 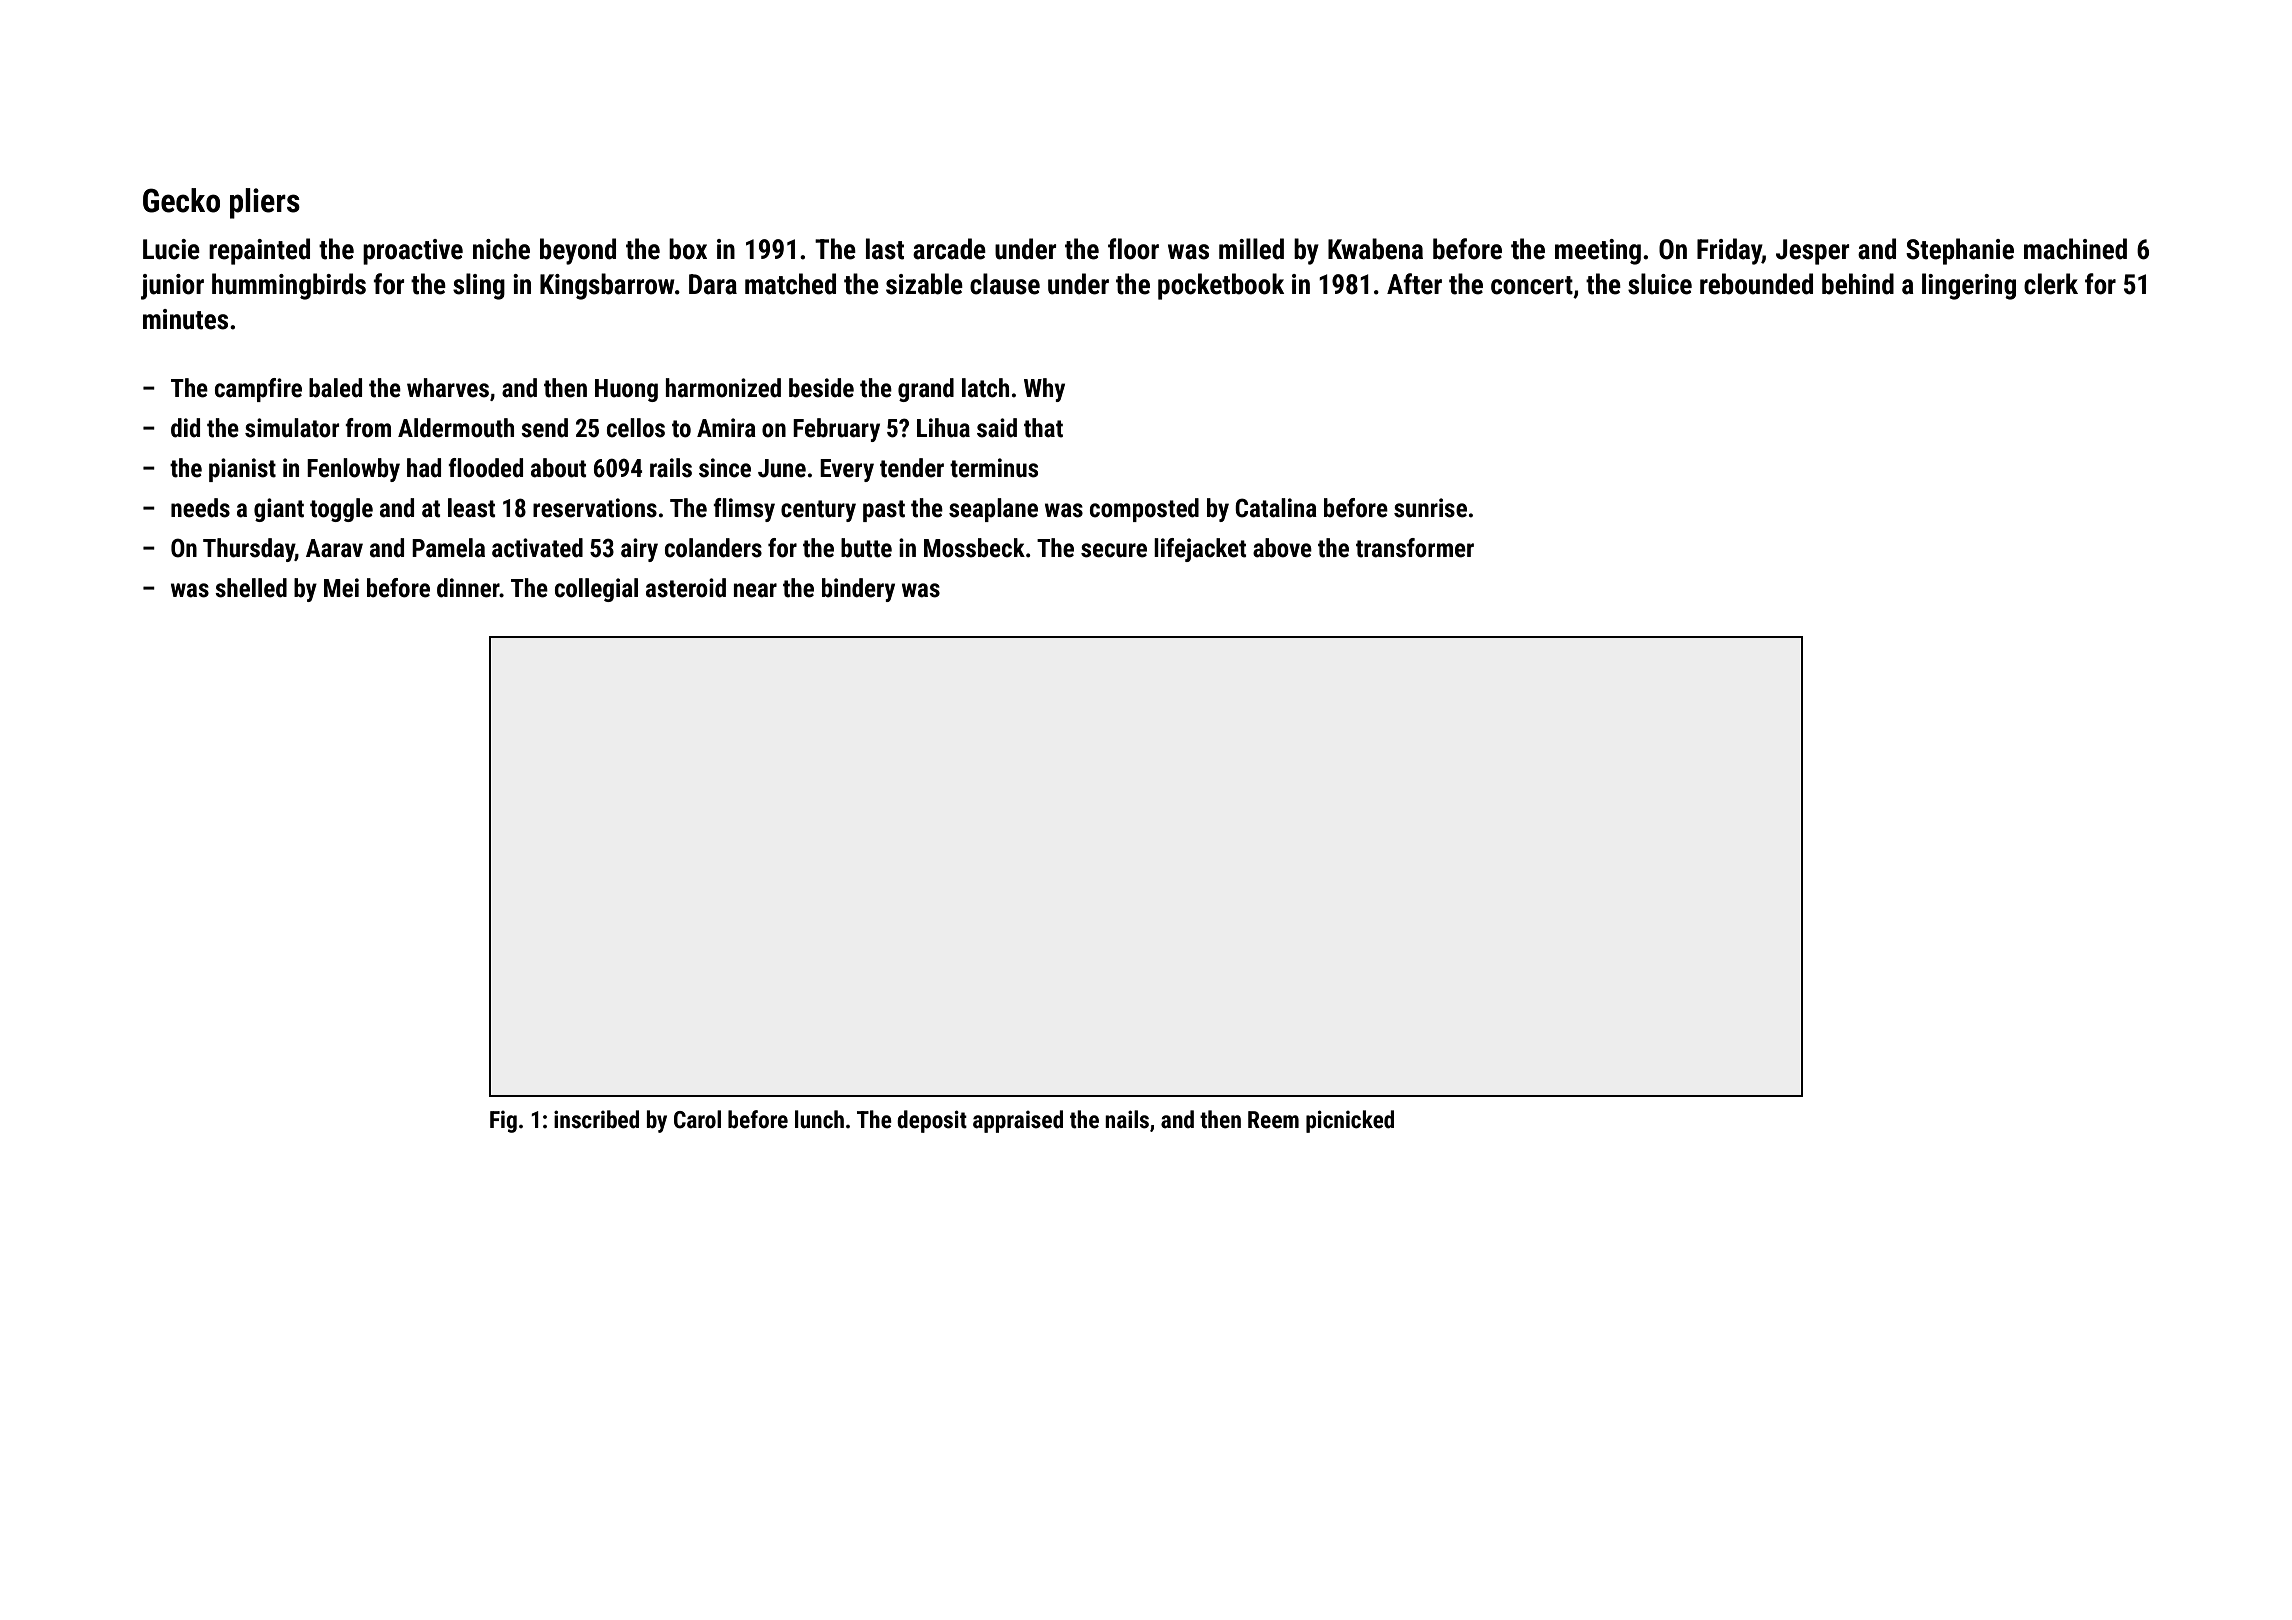 I want to click on wharves, so click(x=448, y=388).
